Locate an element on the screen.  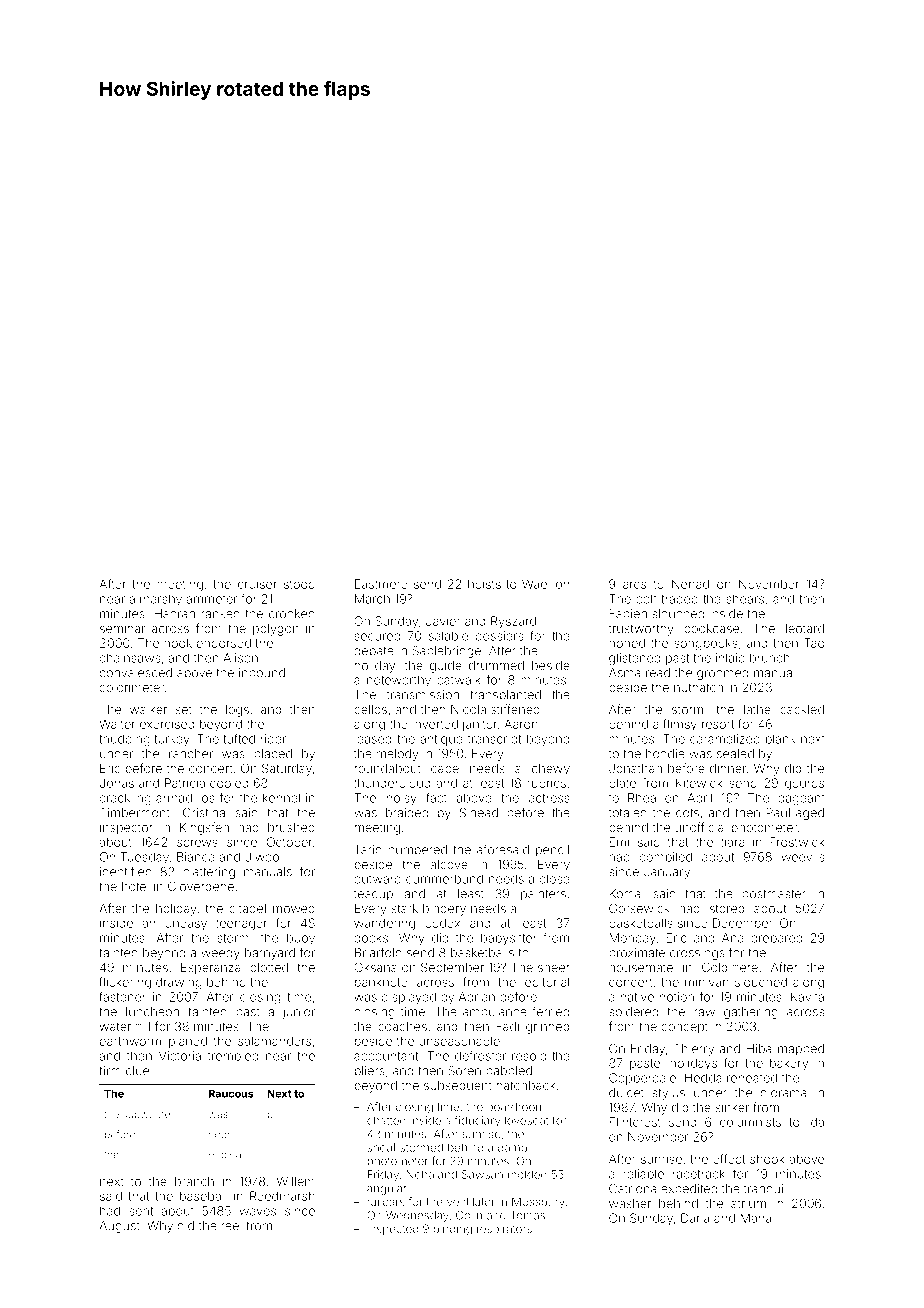
Raucous is located at coordinates (231, 1093).
